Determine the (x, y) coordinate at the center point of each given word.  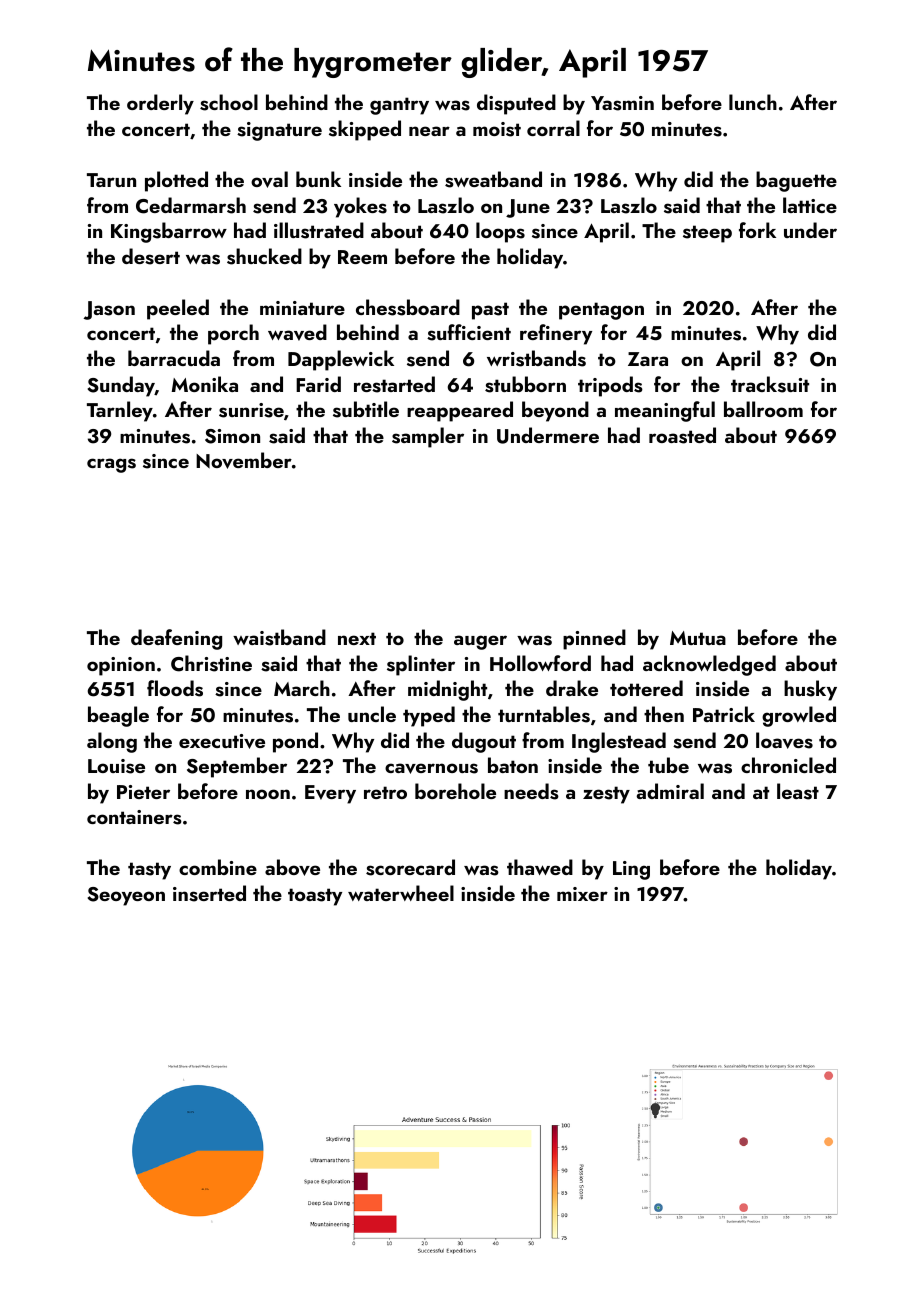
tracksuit (770, 384)
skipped (365, 130)
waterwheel (401, 893)
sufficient (469, 332)
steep (707, 234)
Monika (205, 384)
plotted (176, 181)
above (292, 867)
